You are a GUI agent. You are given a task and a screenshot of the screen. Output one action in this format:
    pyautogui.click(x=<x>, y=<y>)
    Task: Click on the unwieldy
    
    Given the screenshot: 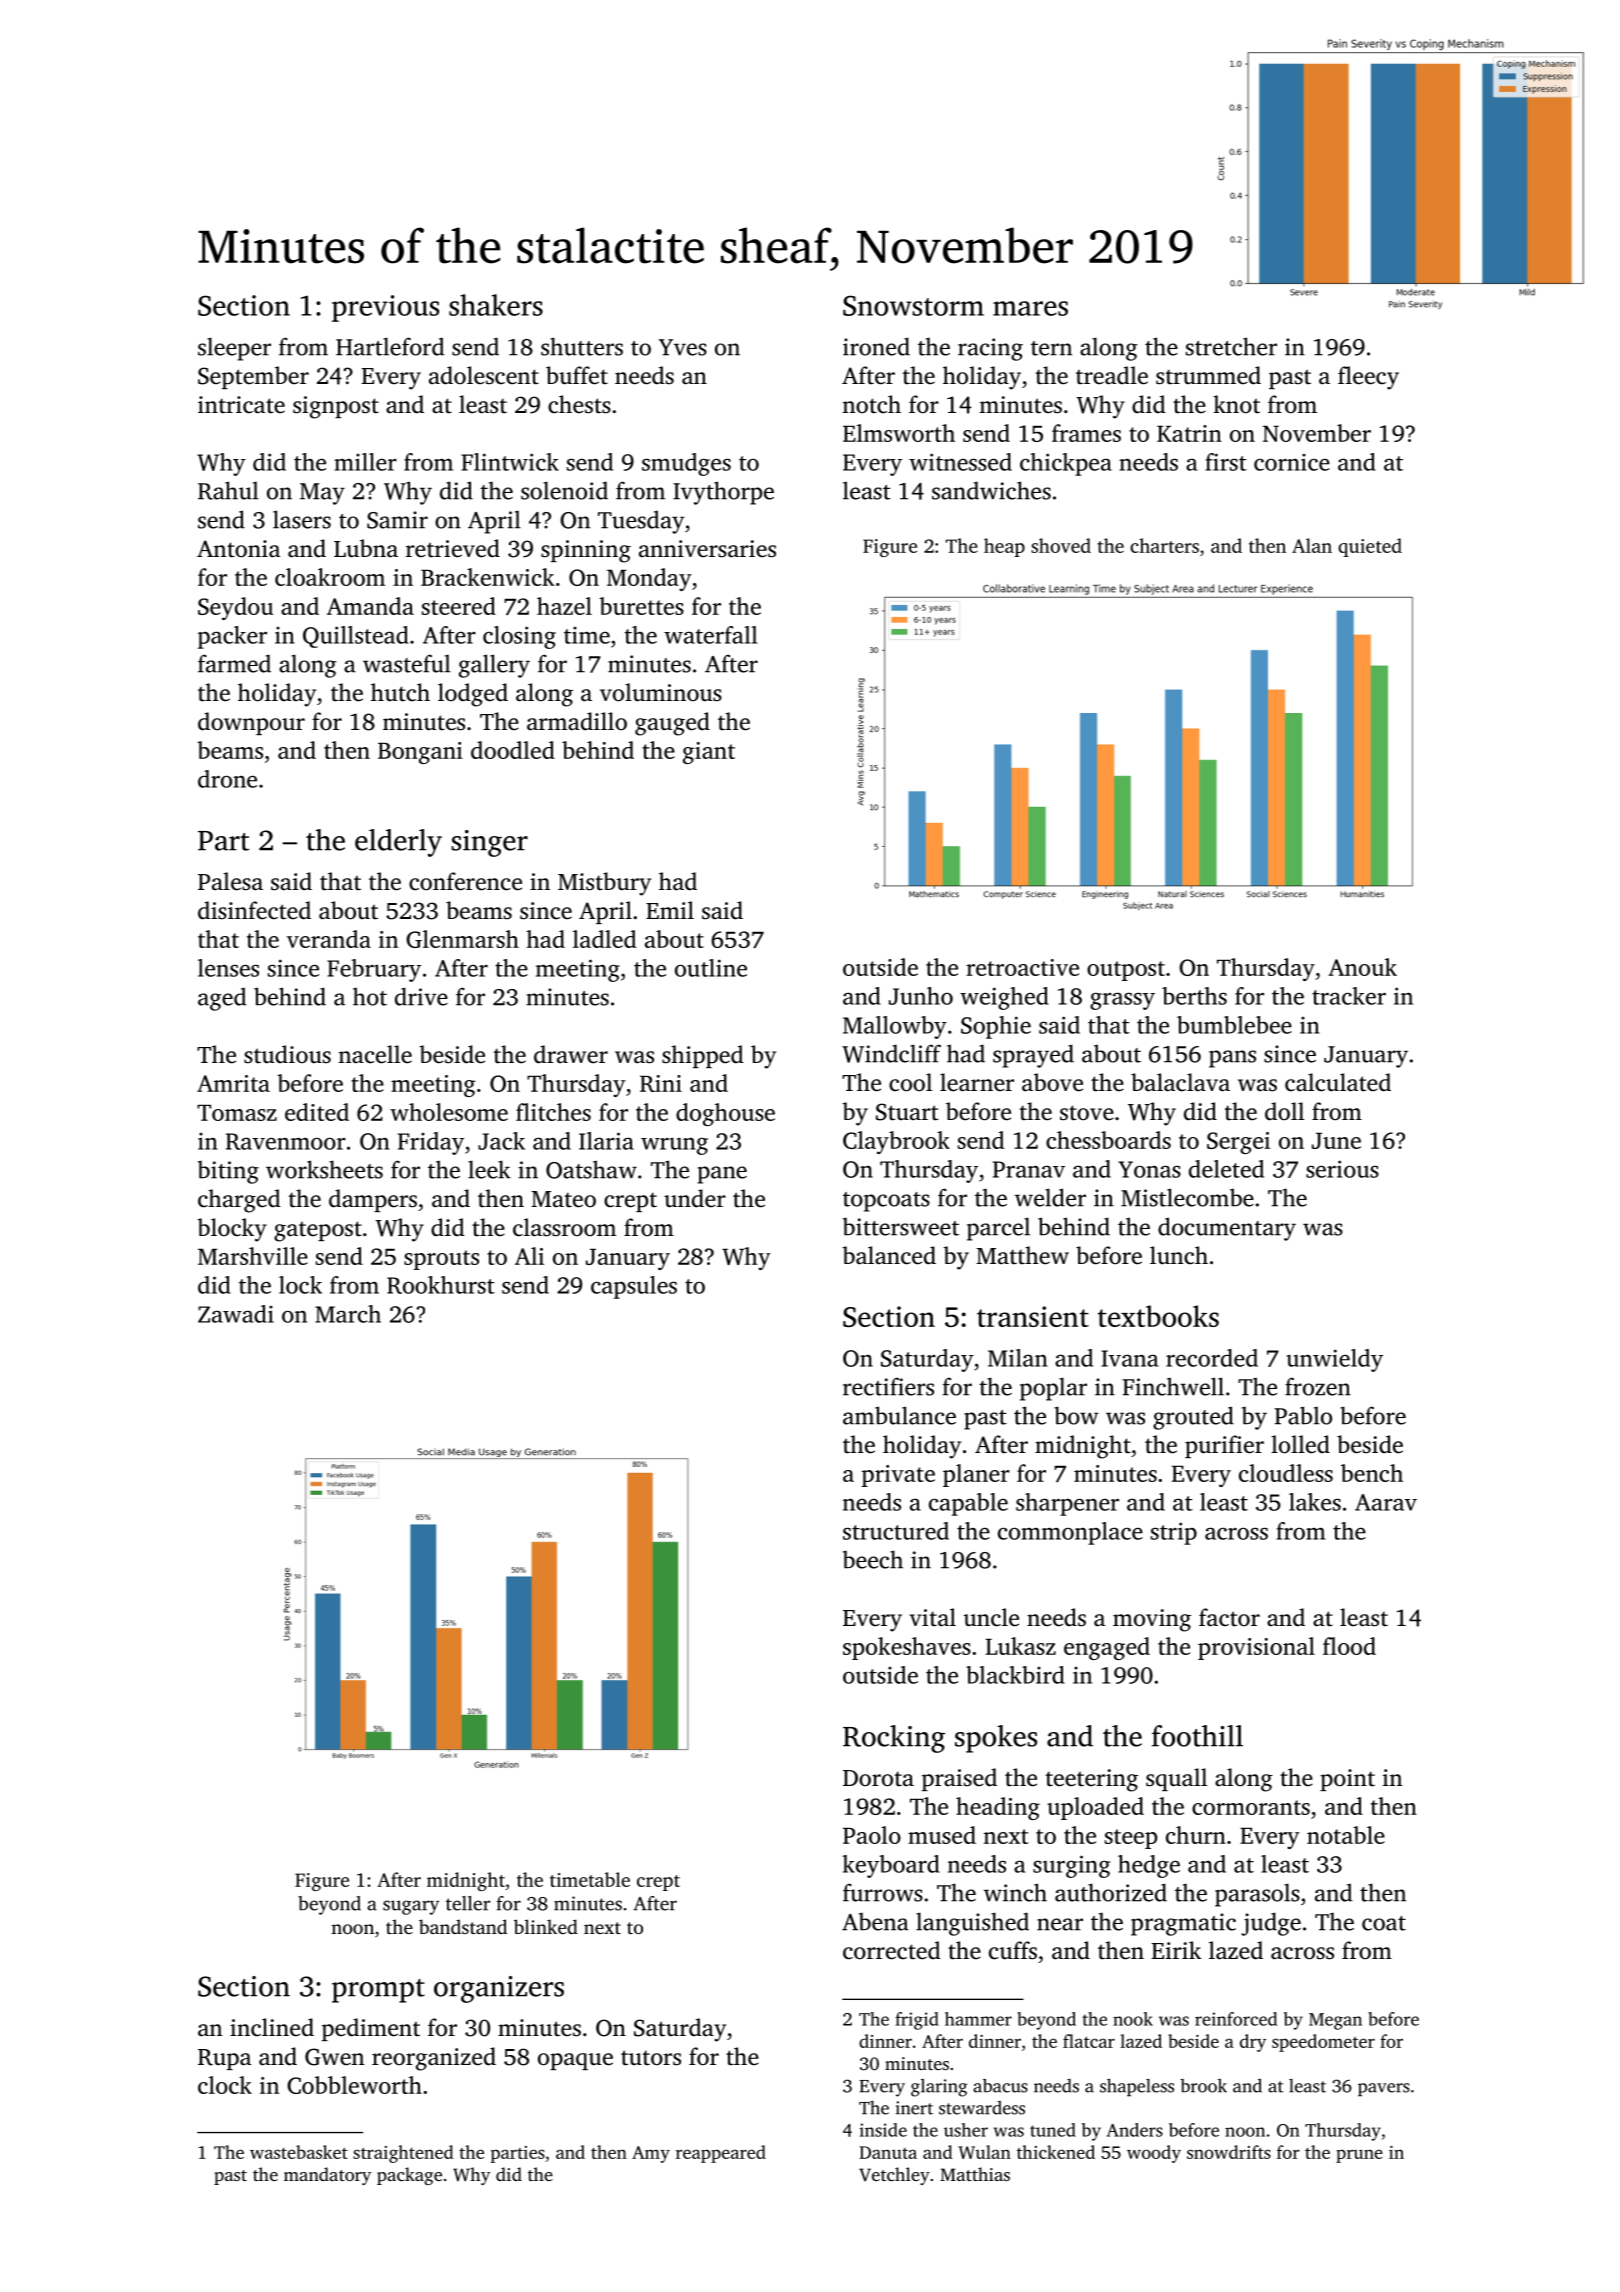 What is the action you would take?
    pyautogui.click(x=1335, y=1360)
